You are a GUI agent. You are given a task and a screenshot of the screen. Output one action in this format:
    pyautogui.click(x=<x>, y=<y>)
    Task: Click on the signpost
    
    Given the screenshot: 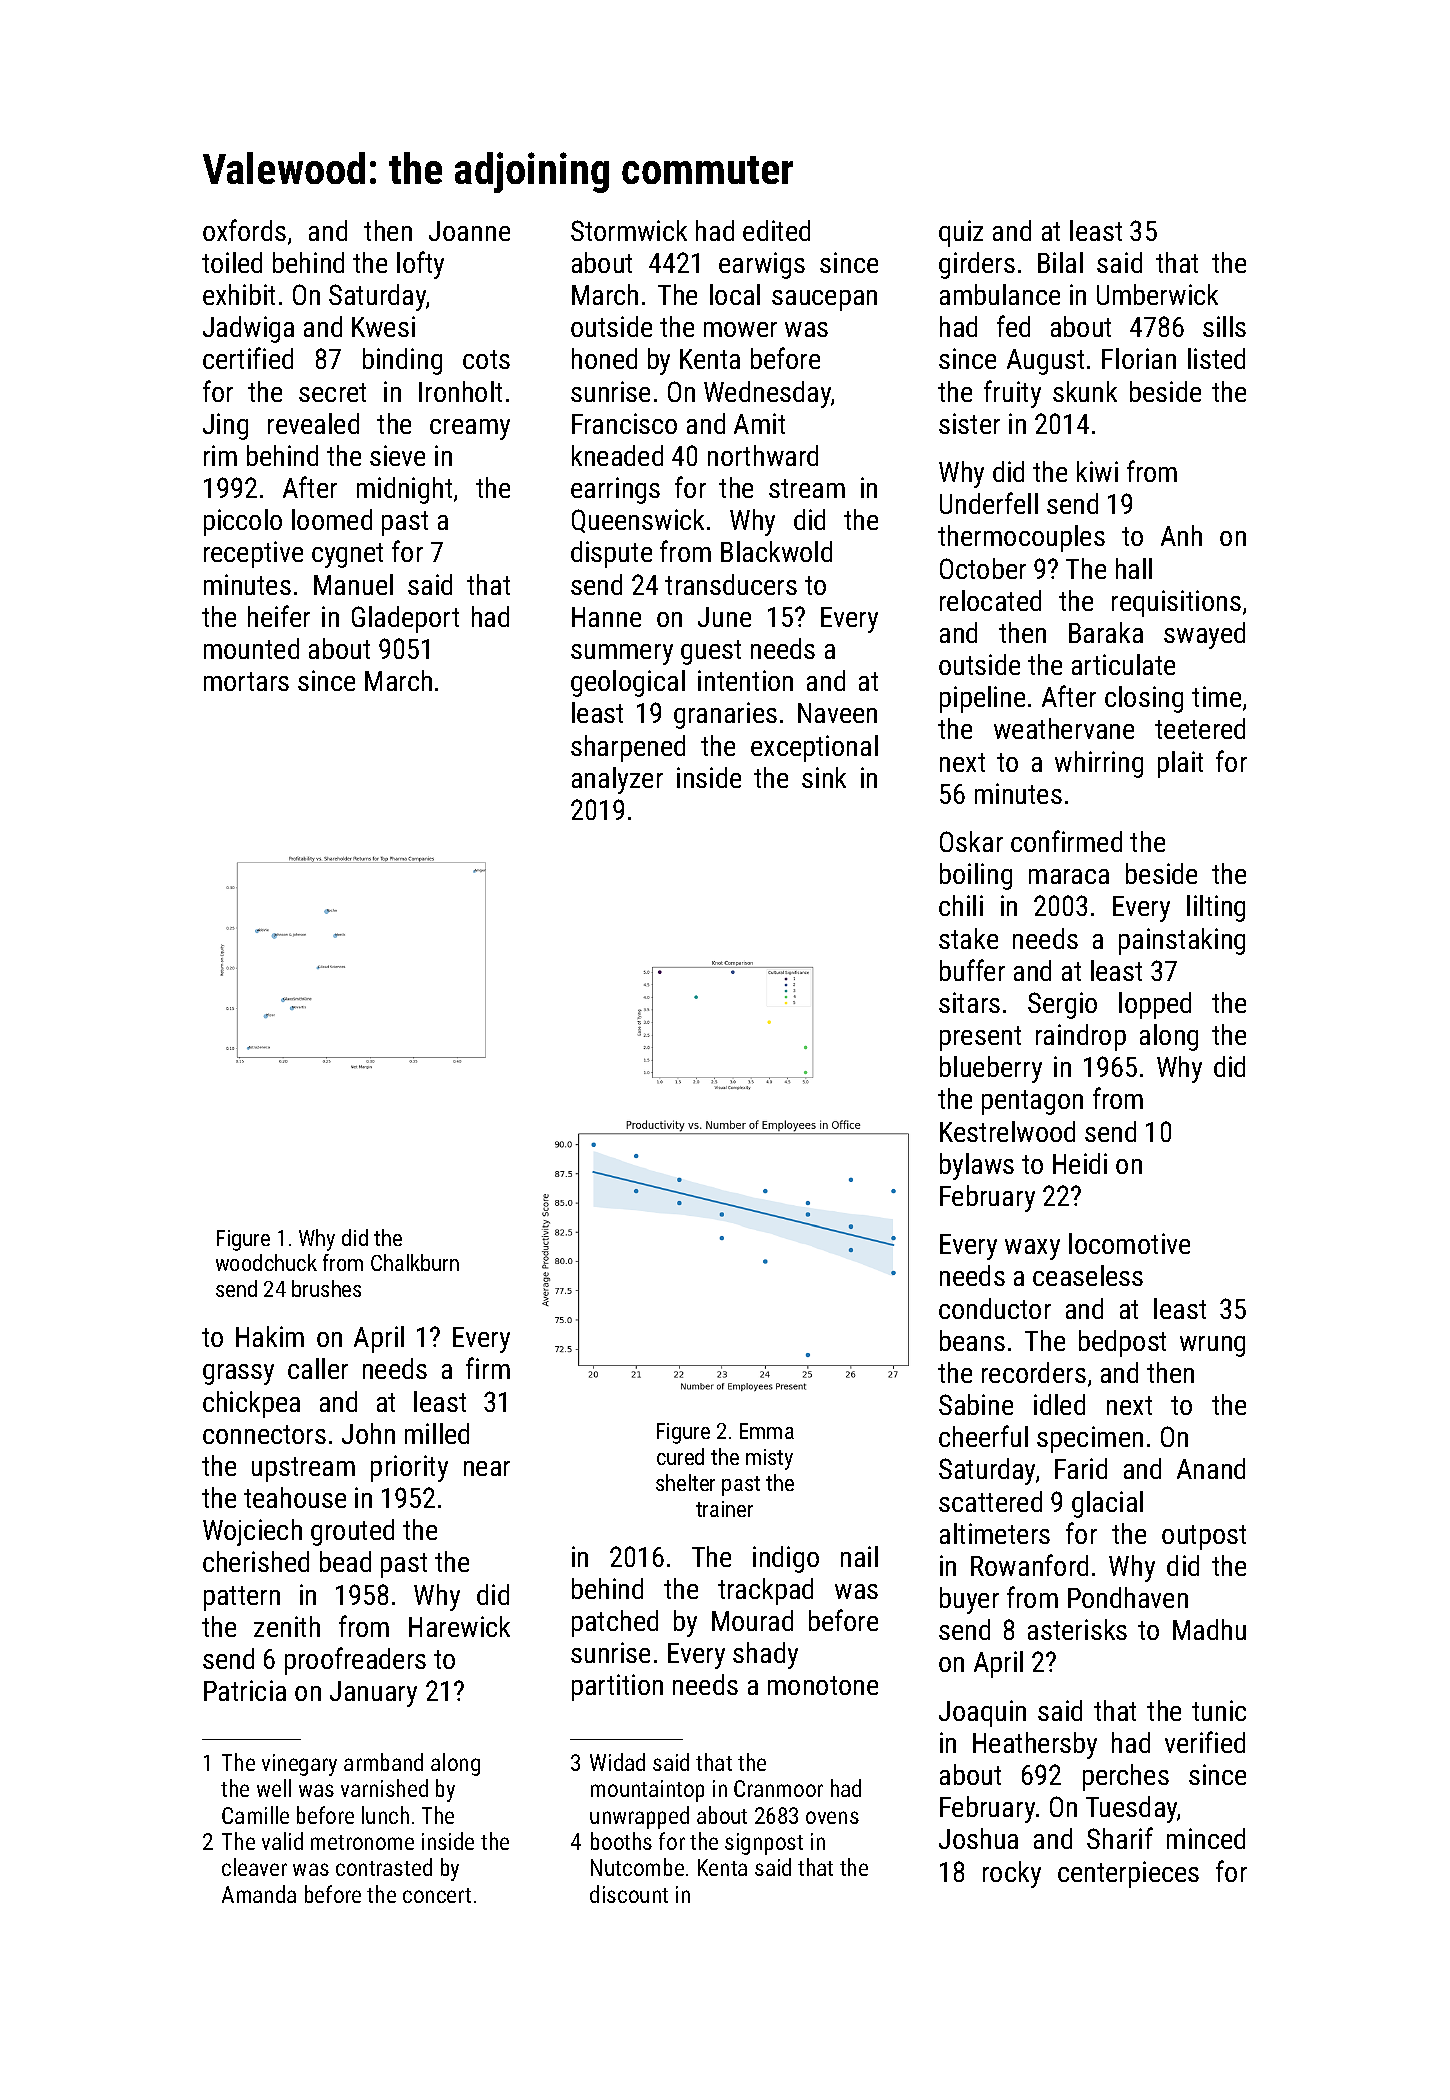 What is the action you would take?
    pyautogui.click(x=764, y=1844)
